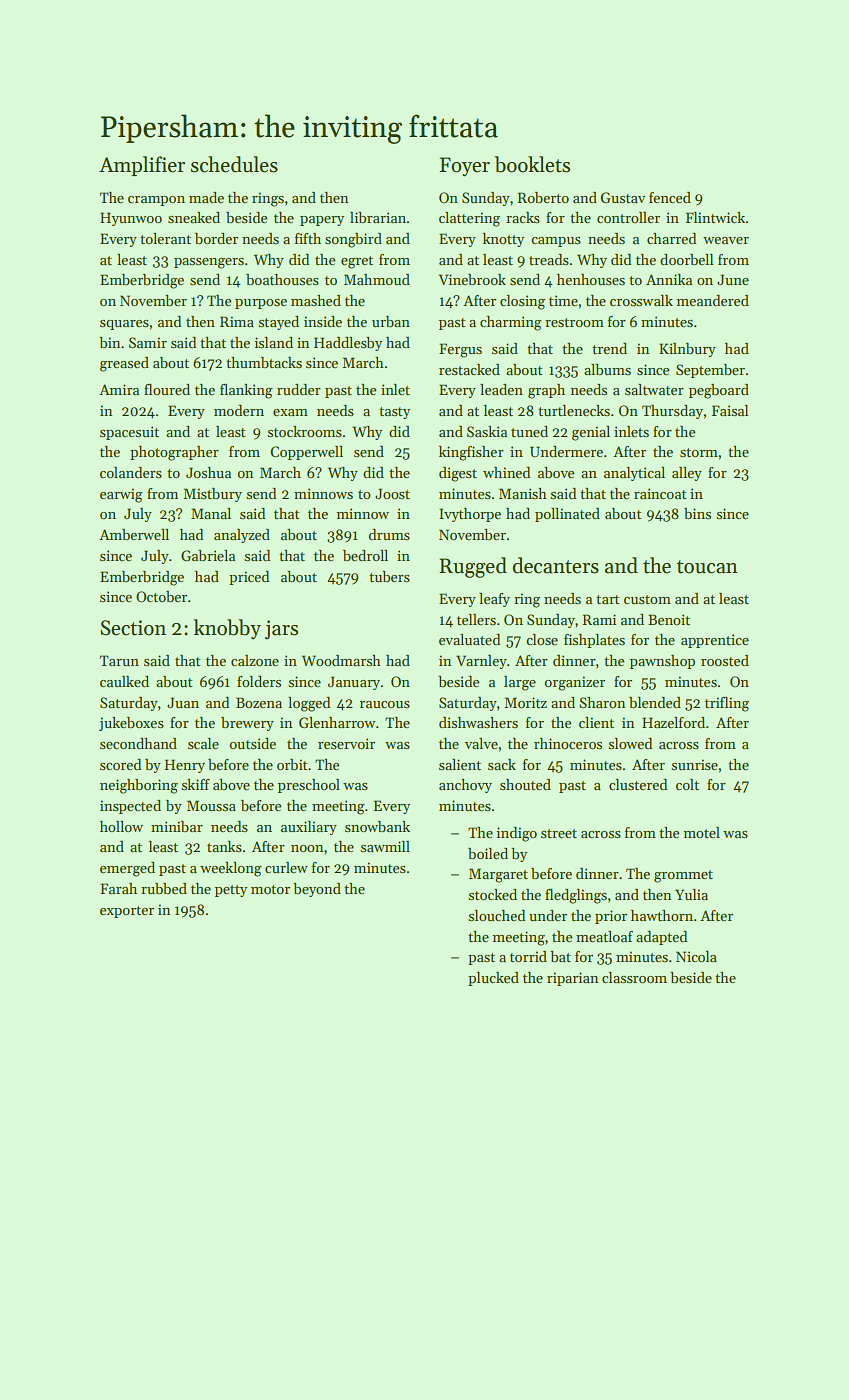 The height and width of the page is (1400, 849). I want to click on schedules, so click(234, 164).
